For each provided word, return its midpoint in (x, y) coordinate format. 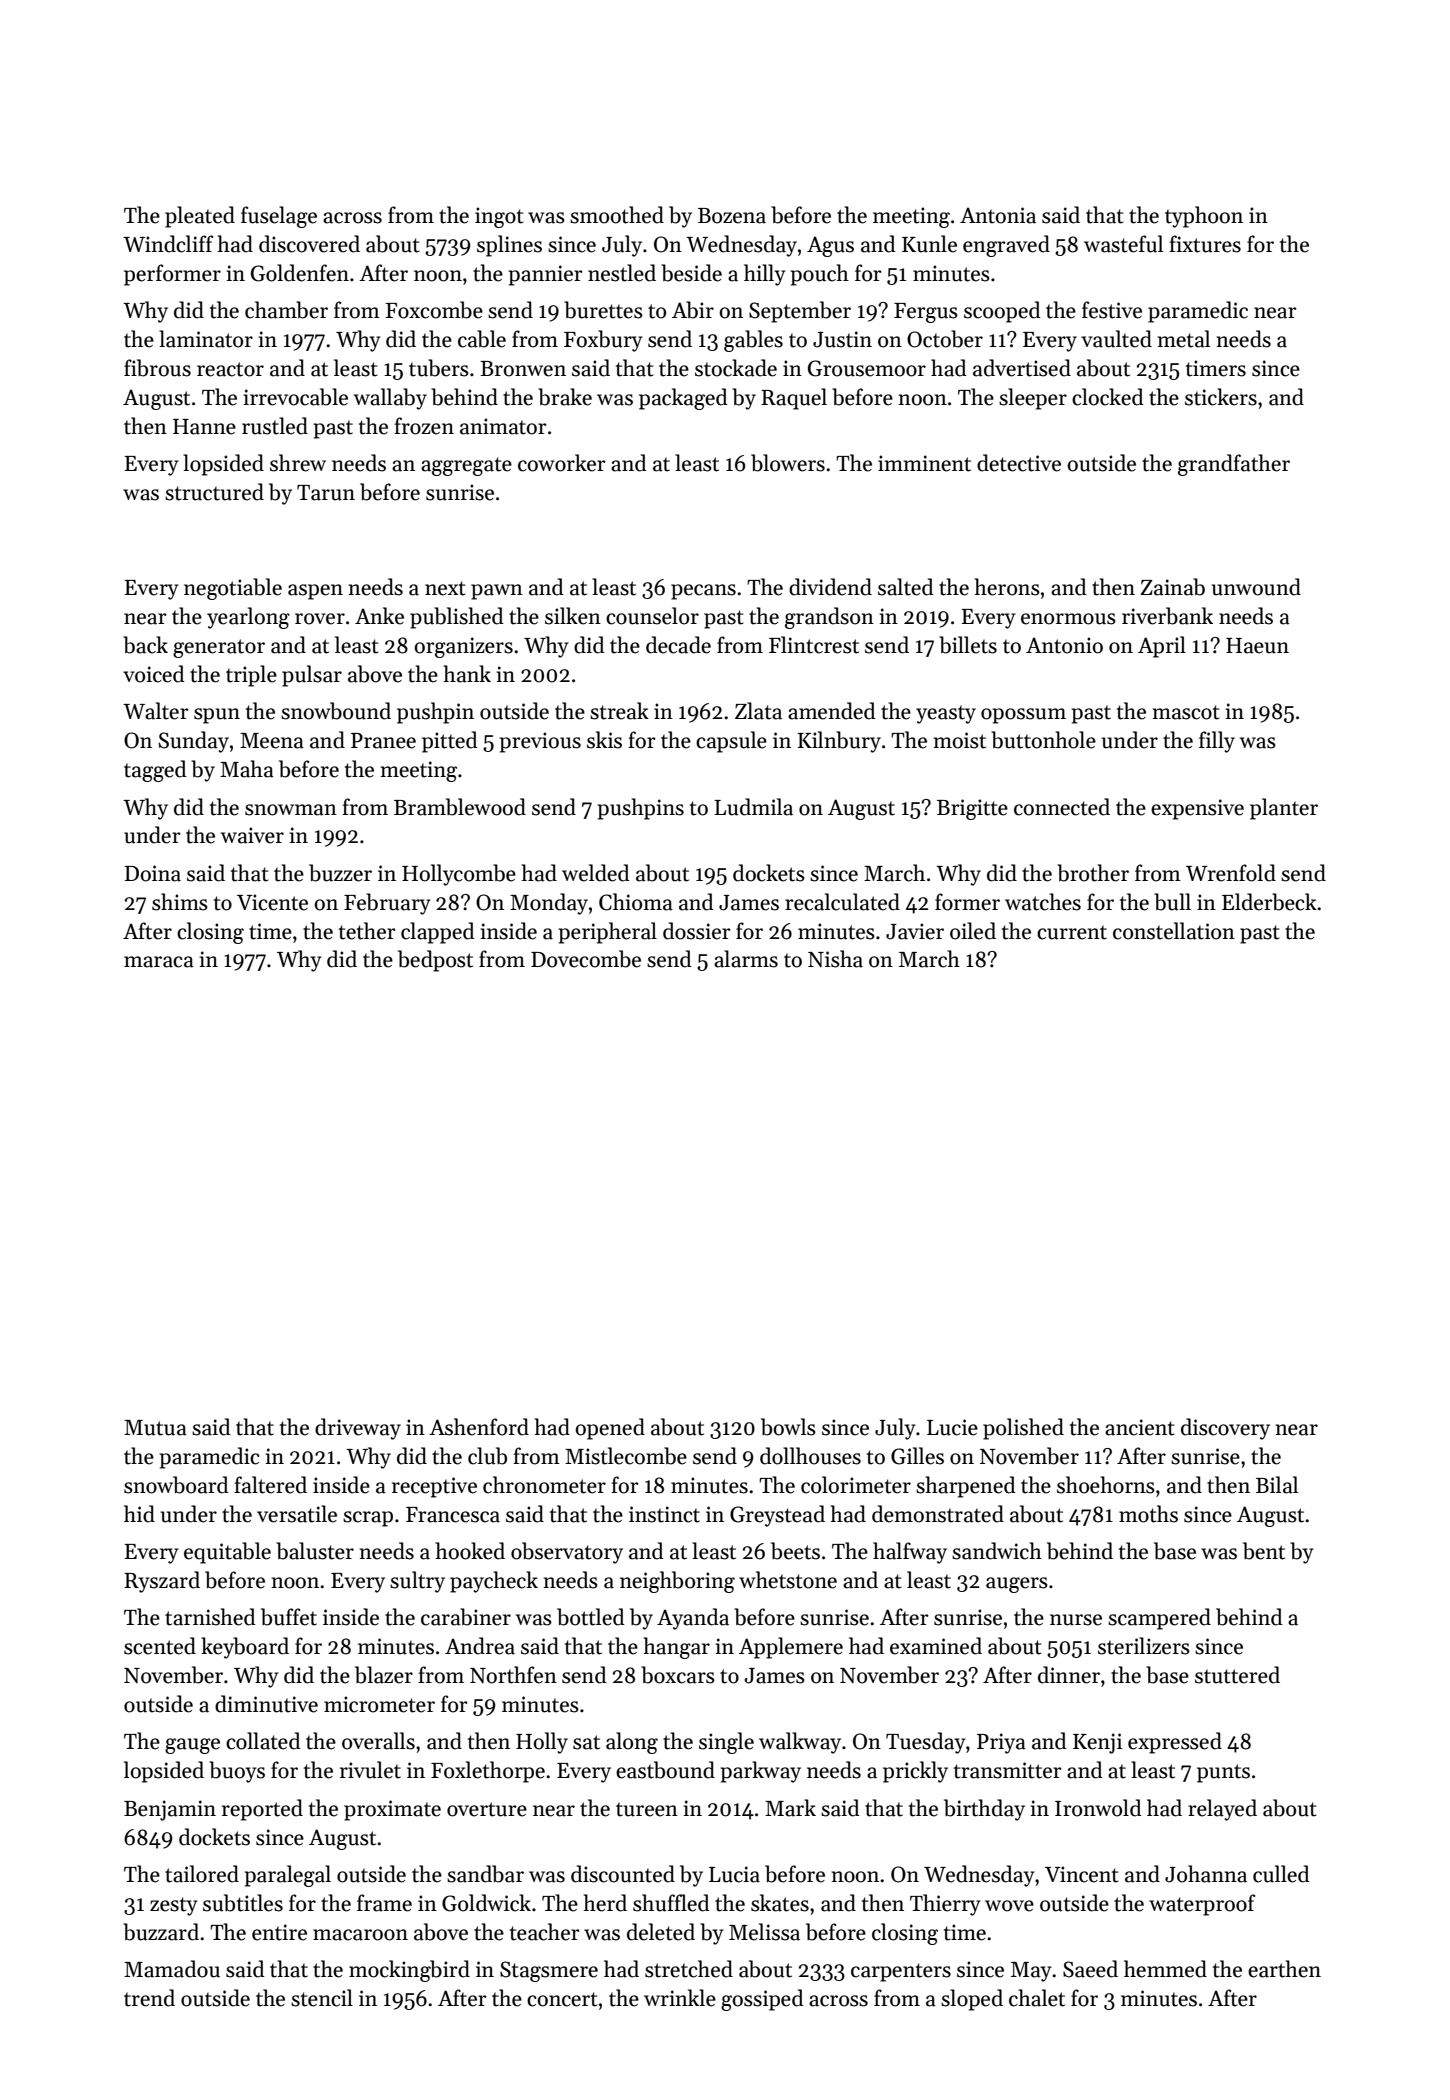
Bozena (732, 216)
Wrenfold (1231, 873)
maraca (159, 962)
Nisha (835, 959)
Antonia (998, 215)
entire (279, 1932)
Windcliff (168, 244)
